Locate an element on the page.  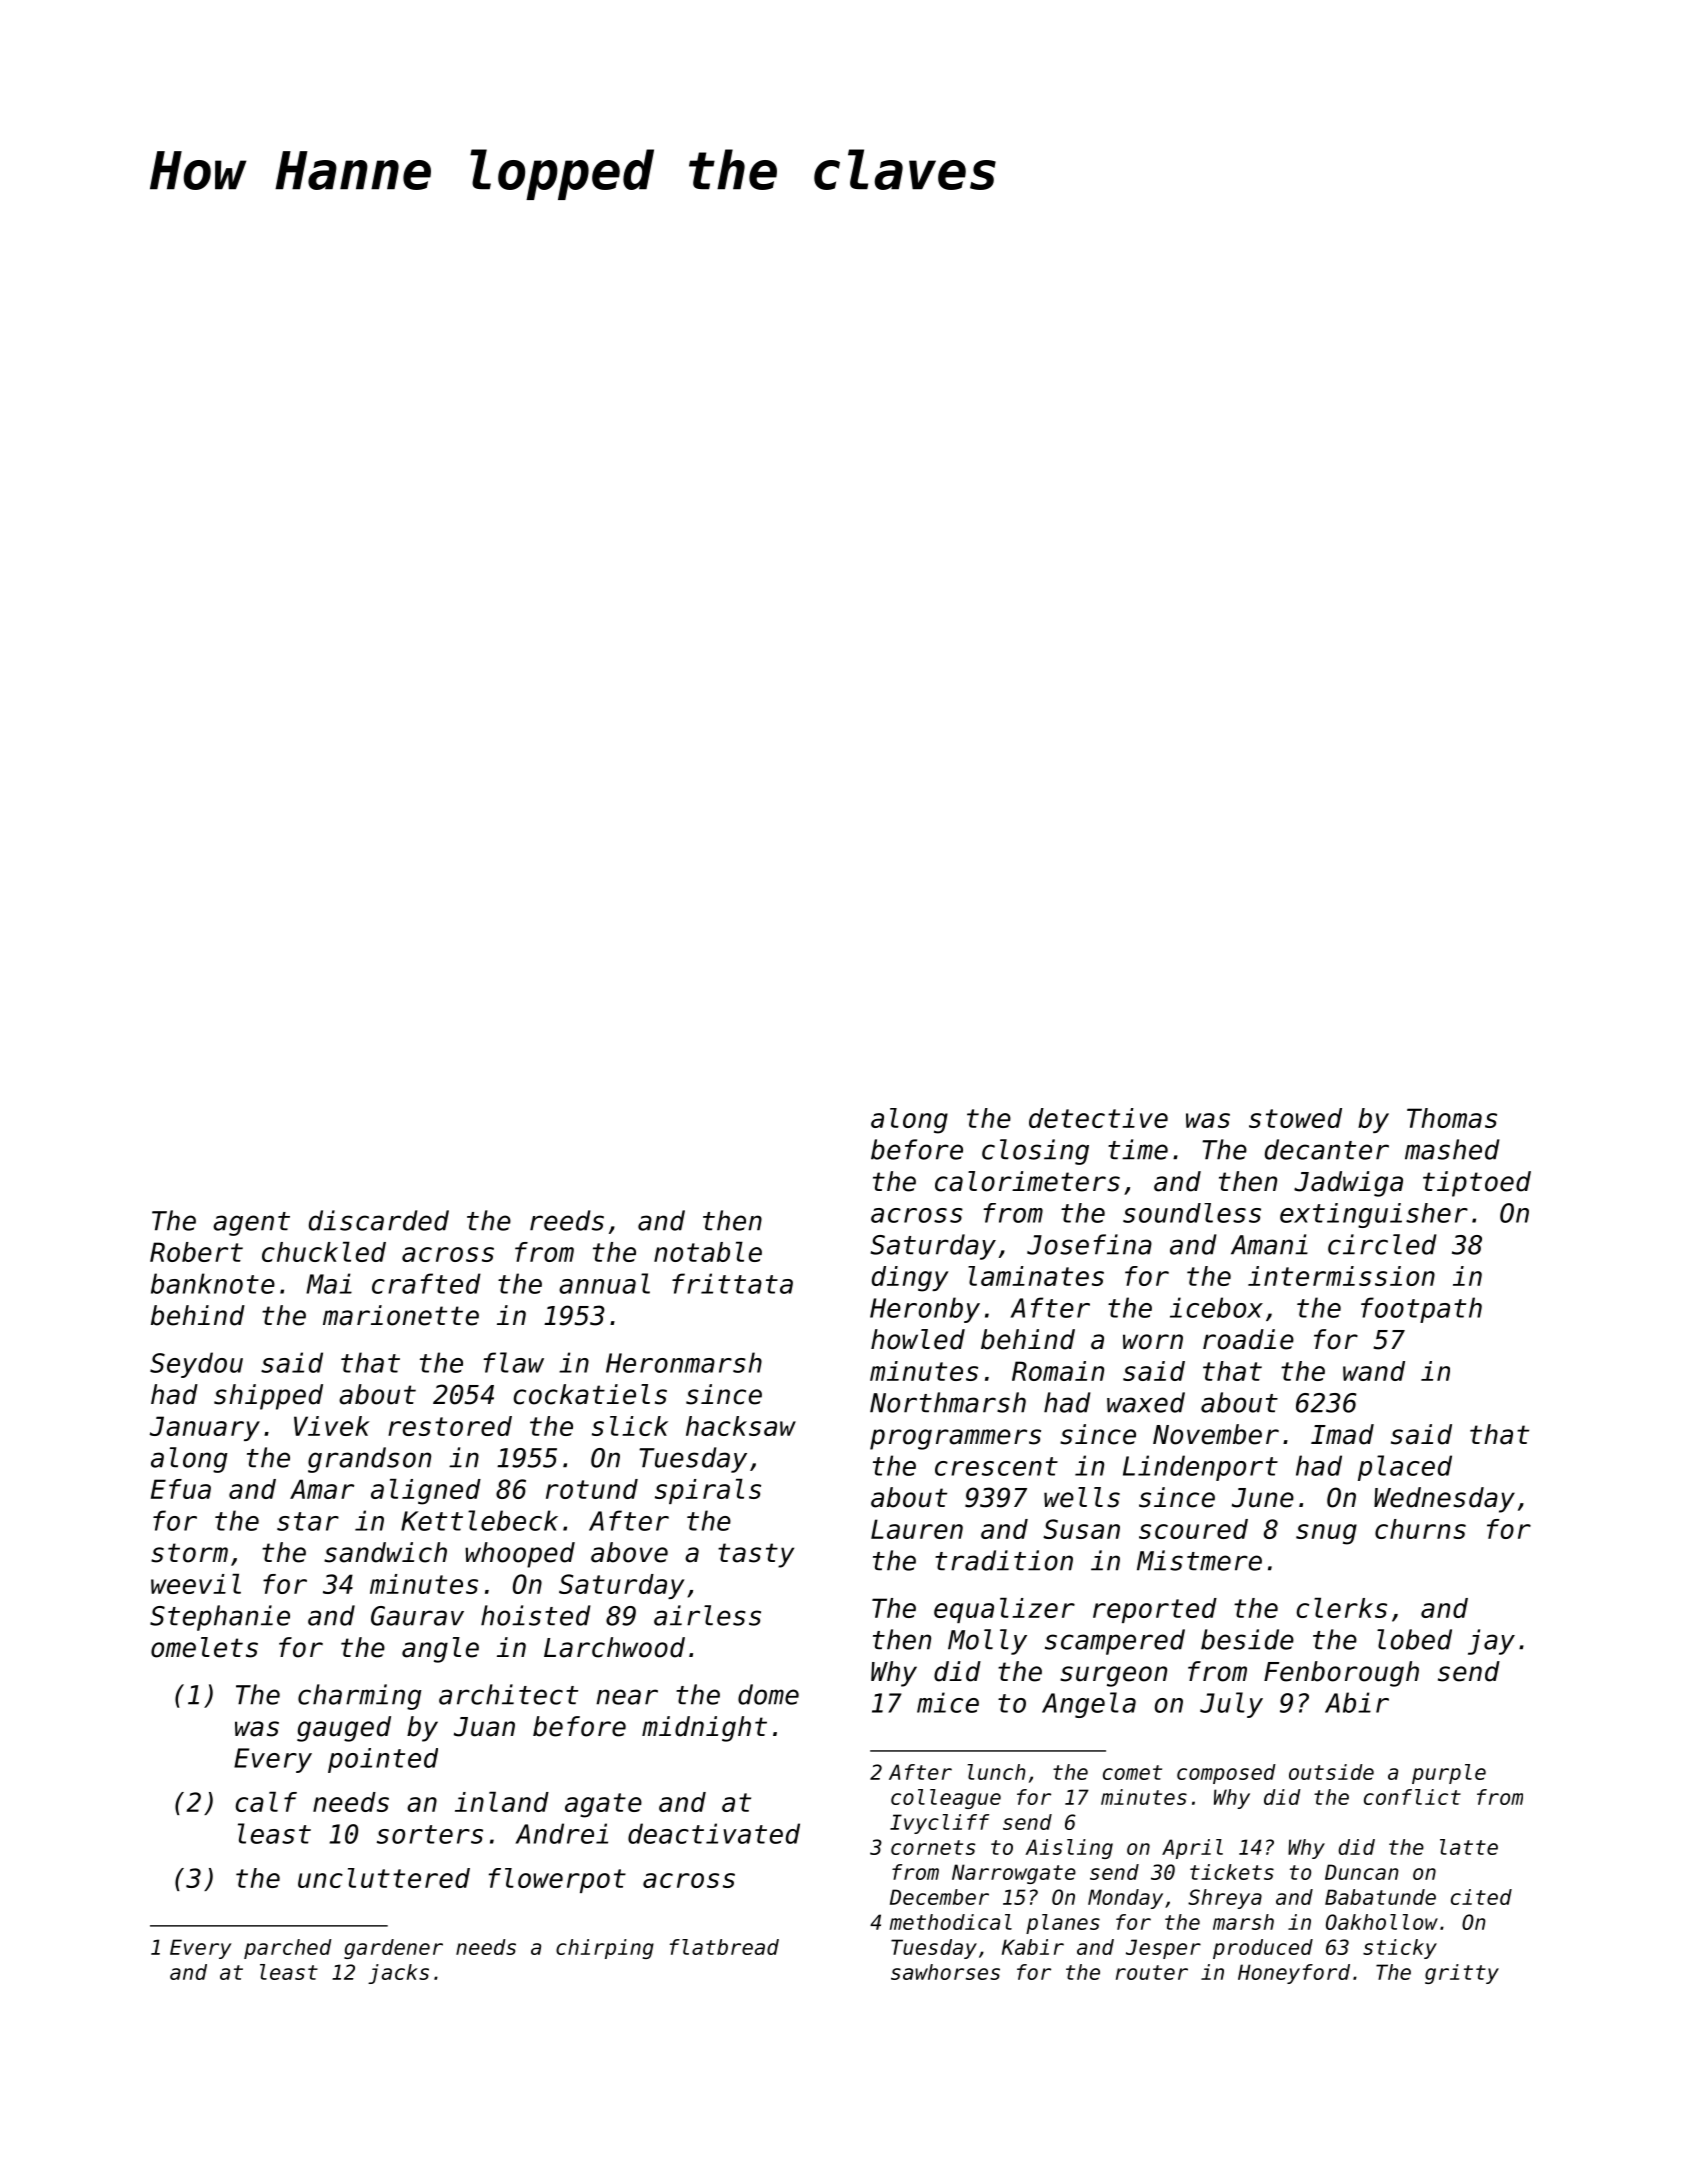
agent is located at coordinates (251, 1224).
